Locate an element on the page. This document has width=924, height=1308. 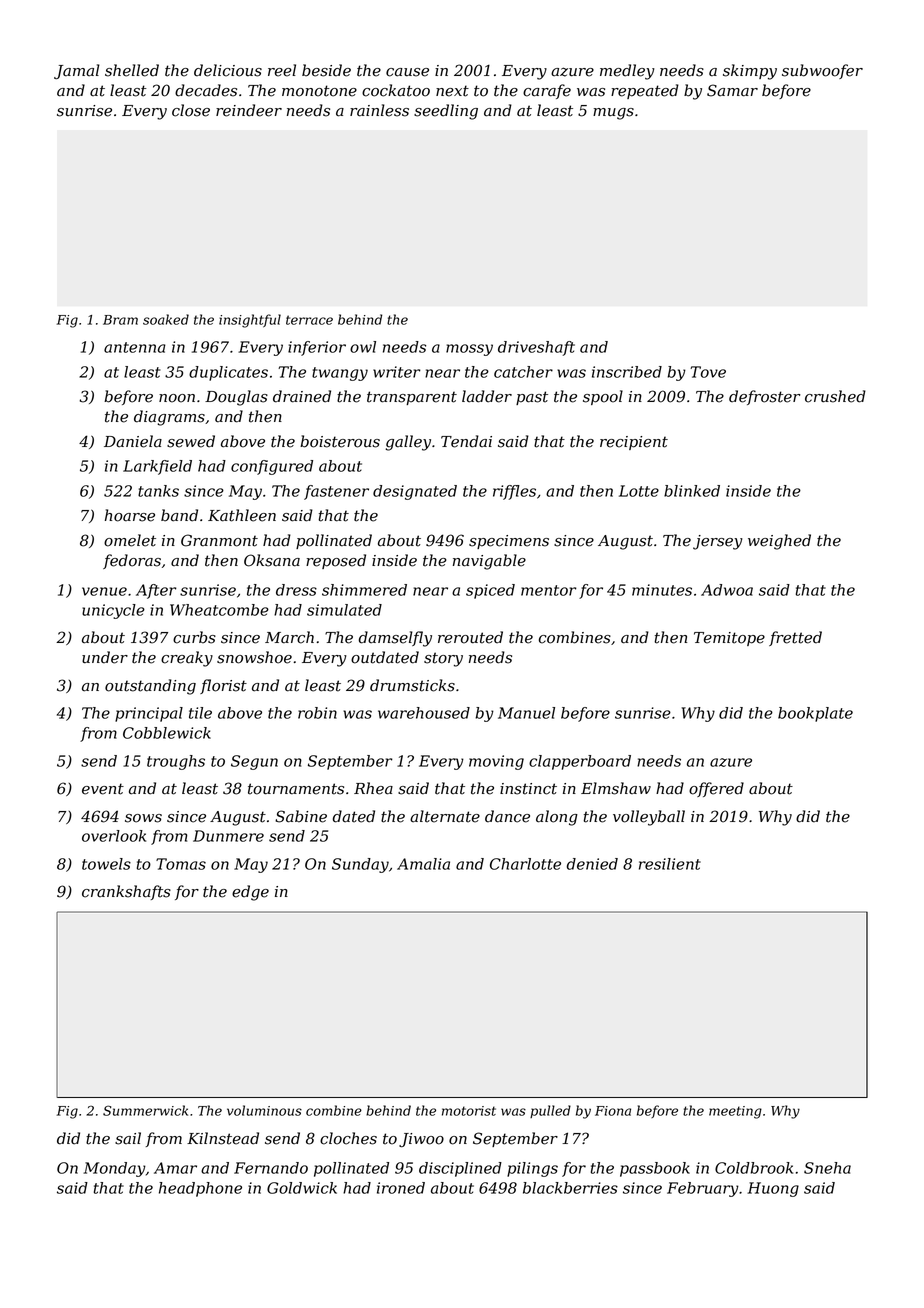
story is located at coordinates (443, 659).
